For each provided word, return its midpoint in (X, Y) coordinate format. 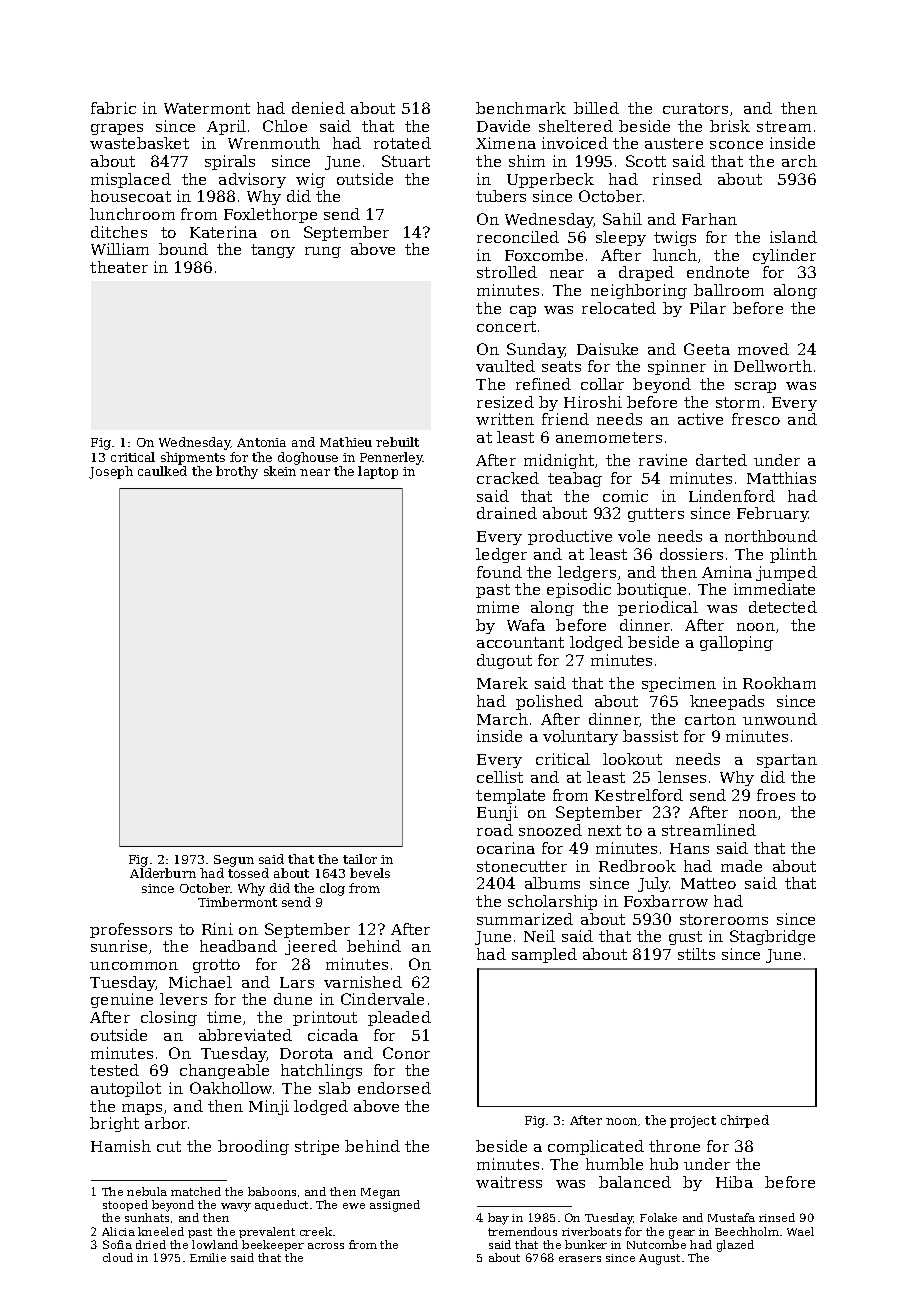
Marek (502, 683)
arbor (166, 1123)
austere (674, 143)
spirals (230, 162)
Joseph (111, 472)
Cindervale (382, 999)
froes (776, 795)
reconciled (518, 237)
